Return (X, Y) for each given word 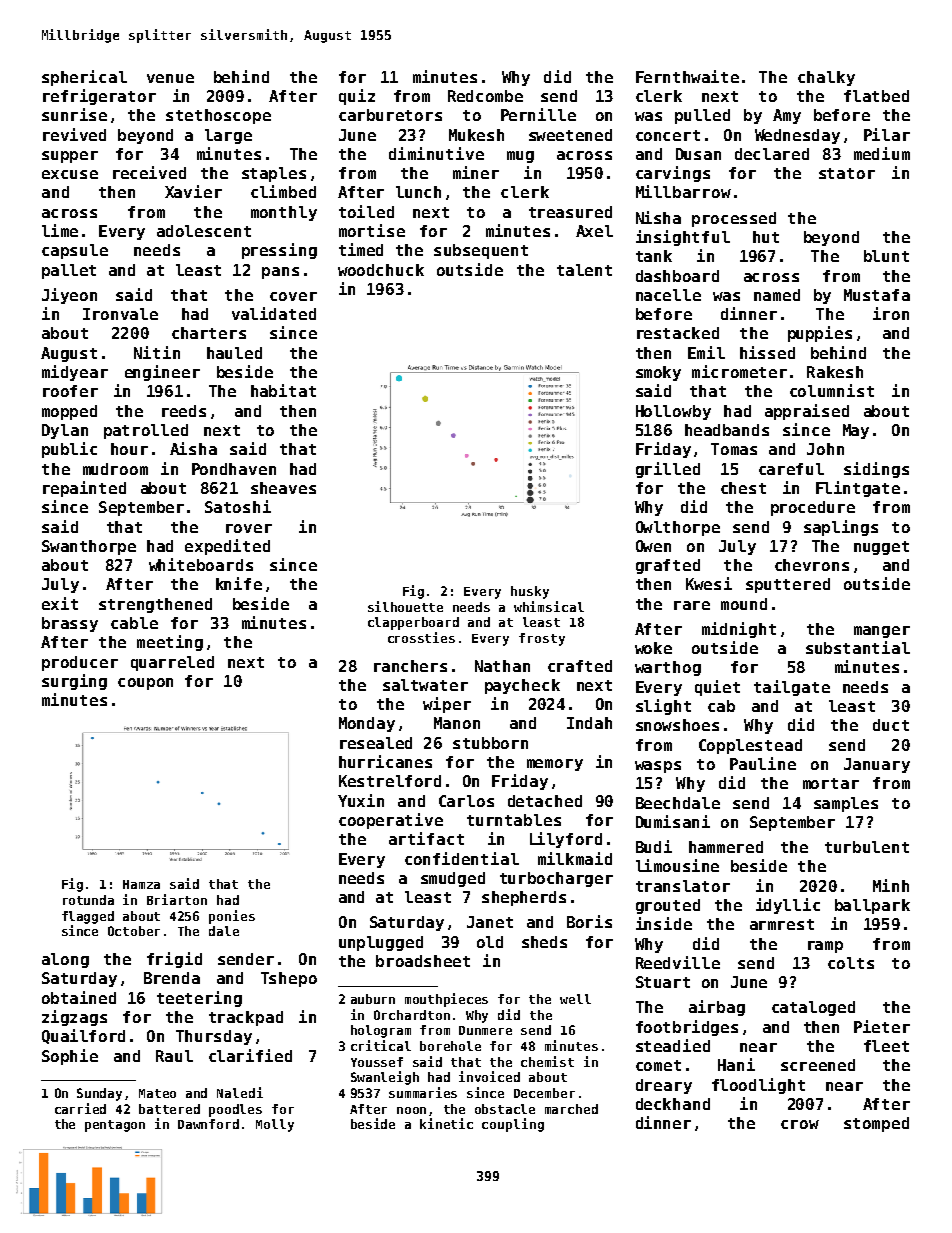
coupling (513, 1125)
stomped (876, 1124)
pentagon (115, 1126)
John (825, 449)
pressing (279, 251)
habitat (283, 390)
